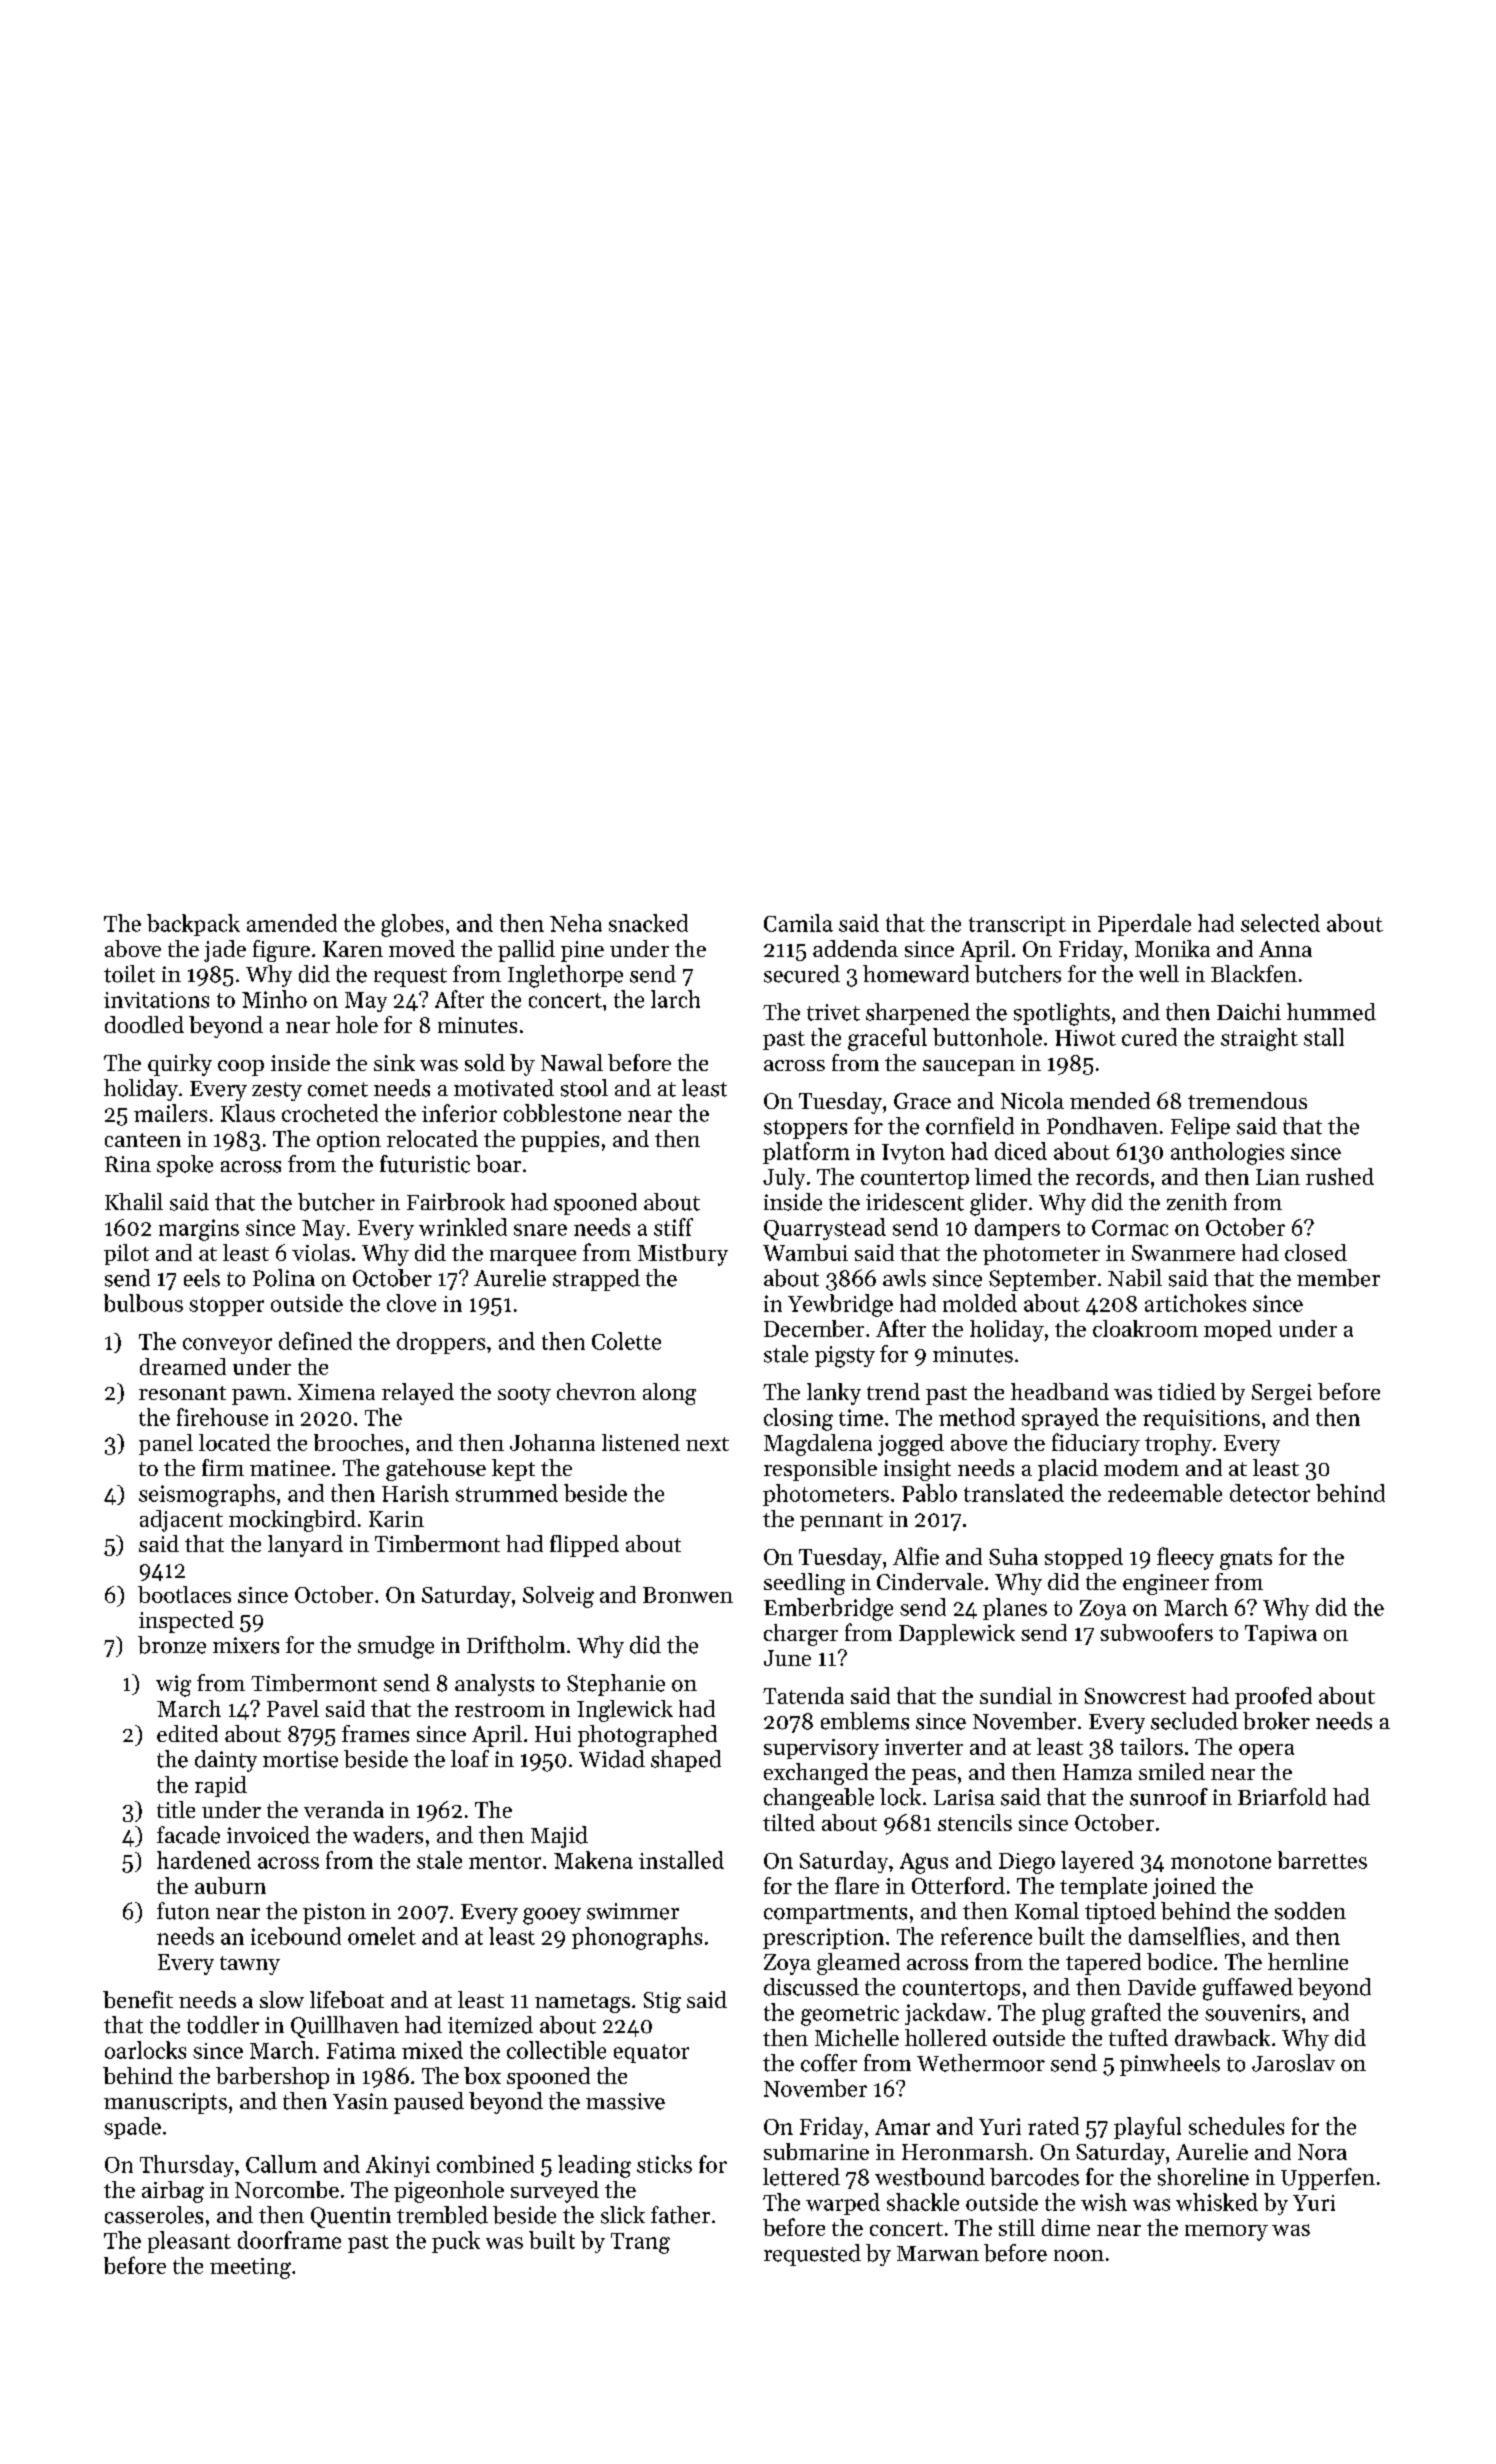  Describe the element at coordinates (969, 1068) in the screenshot. I see `saucepan` at that location.
